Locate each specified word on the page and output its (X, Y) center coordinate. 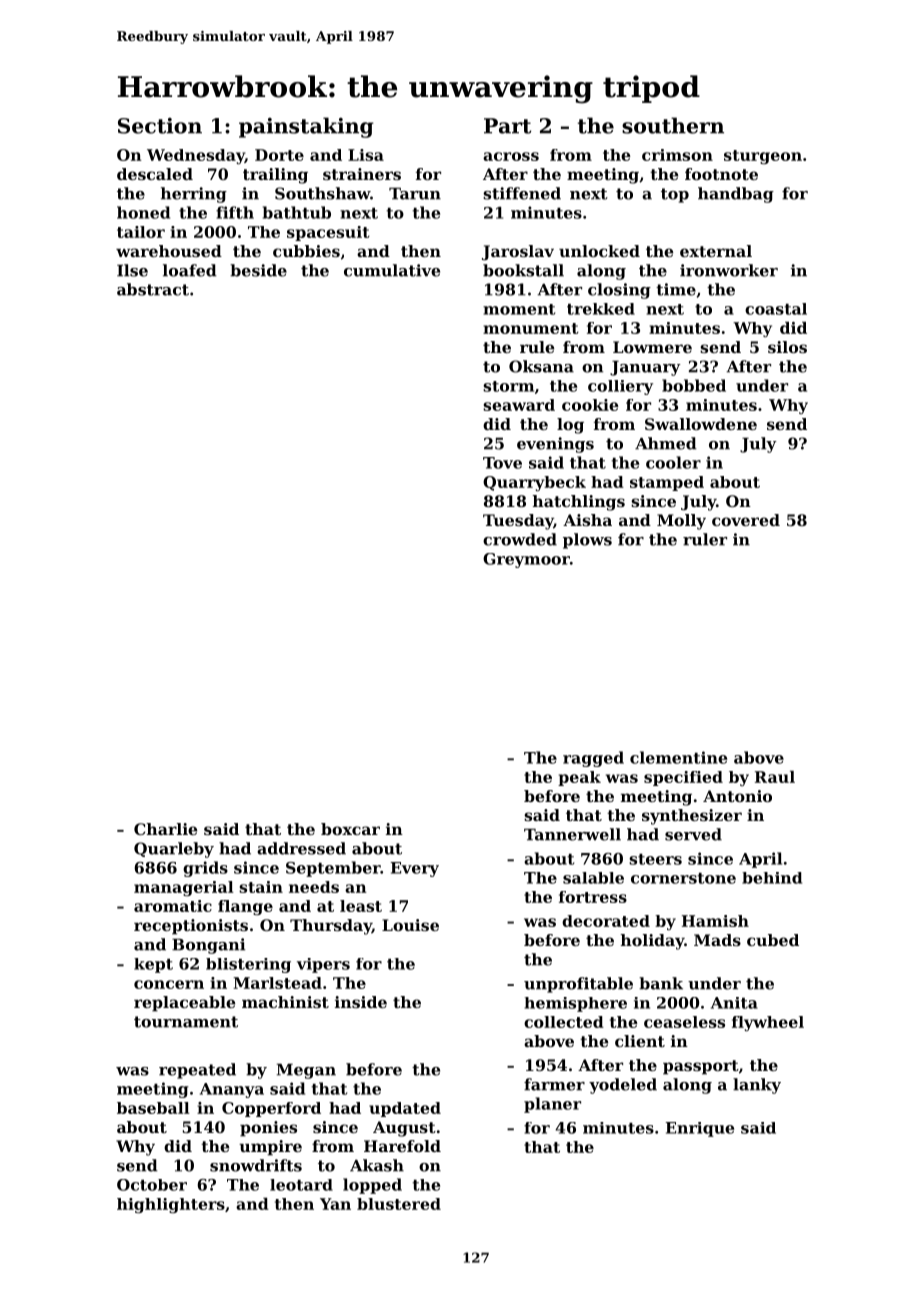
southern (673, 125)
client (640, 1041)
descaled (155, 174)
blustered (399, 1204)
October (152, 1185)
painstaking (306, 127)
